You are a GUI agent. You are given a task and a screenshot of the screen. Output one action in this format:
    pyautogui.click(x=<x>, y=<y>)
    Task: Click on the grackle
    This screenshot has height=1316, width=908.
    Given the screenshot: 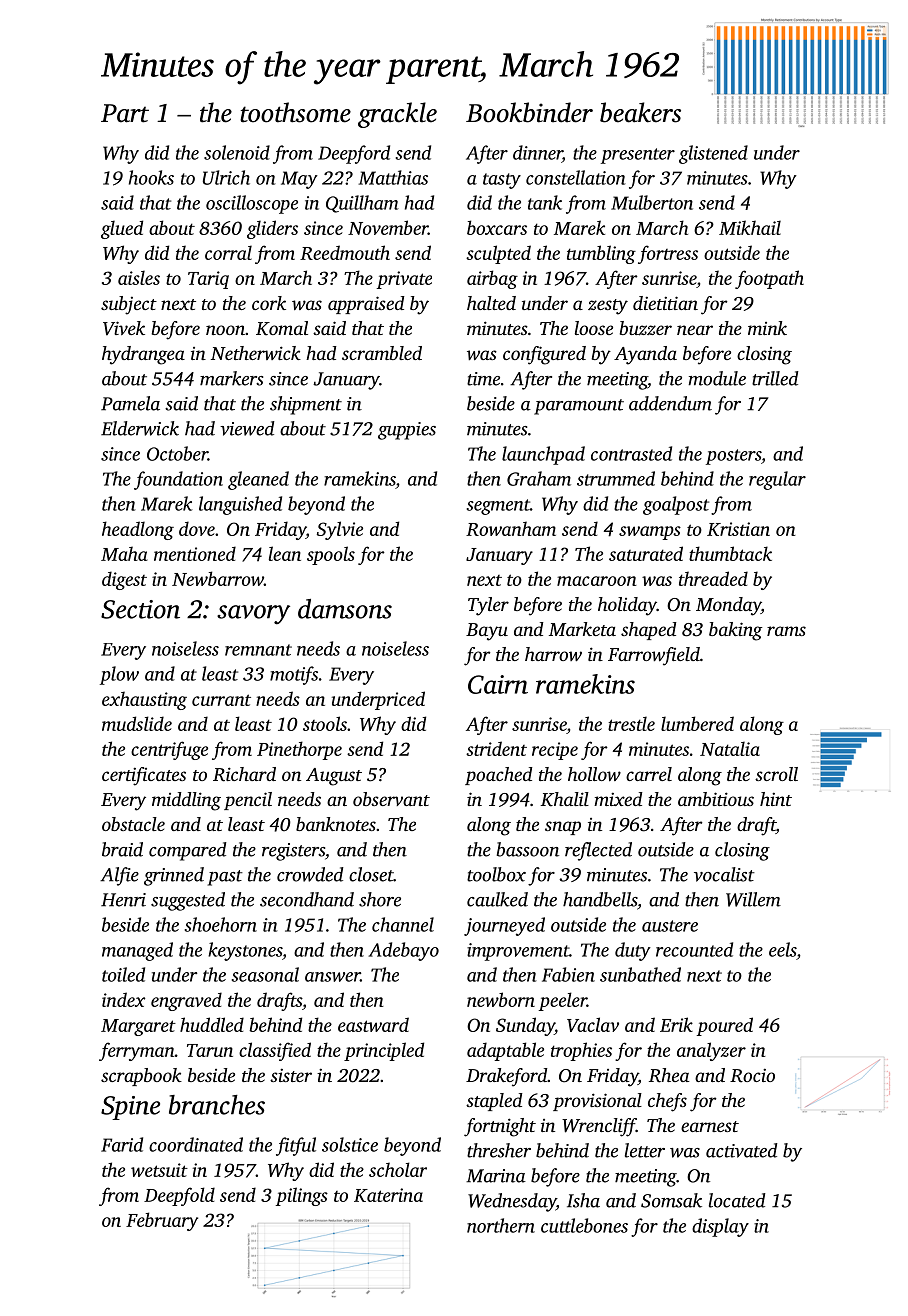 What is the action you would take?
    pyautogui.click(x=397, y=115)
